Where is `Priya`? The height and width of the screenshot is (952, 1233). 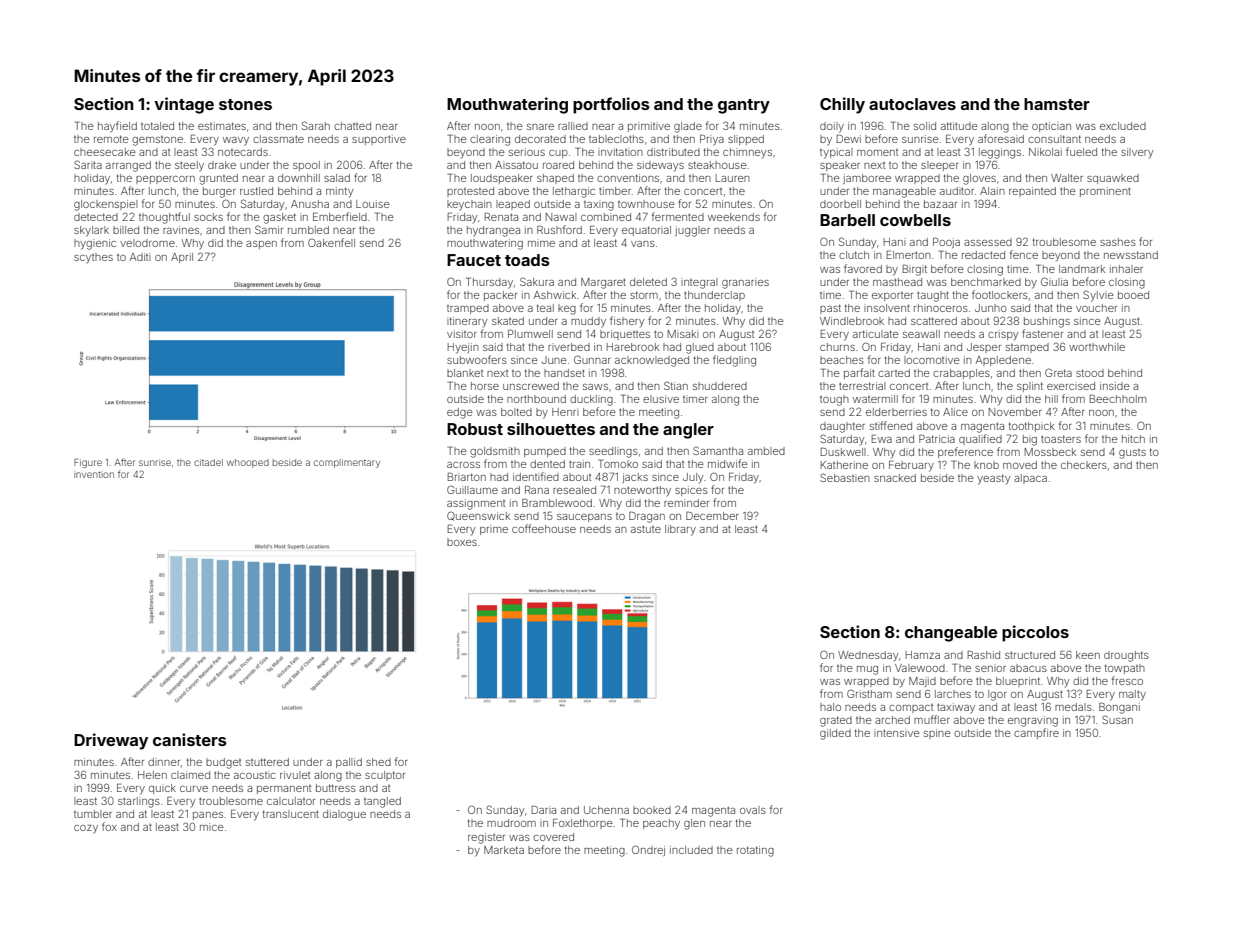
Priya is located at coordinates (712, 140).
